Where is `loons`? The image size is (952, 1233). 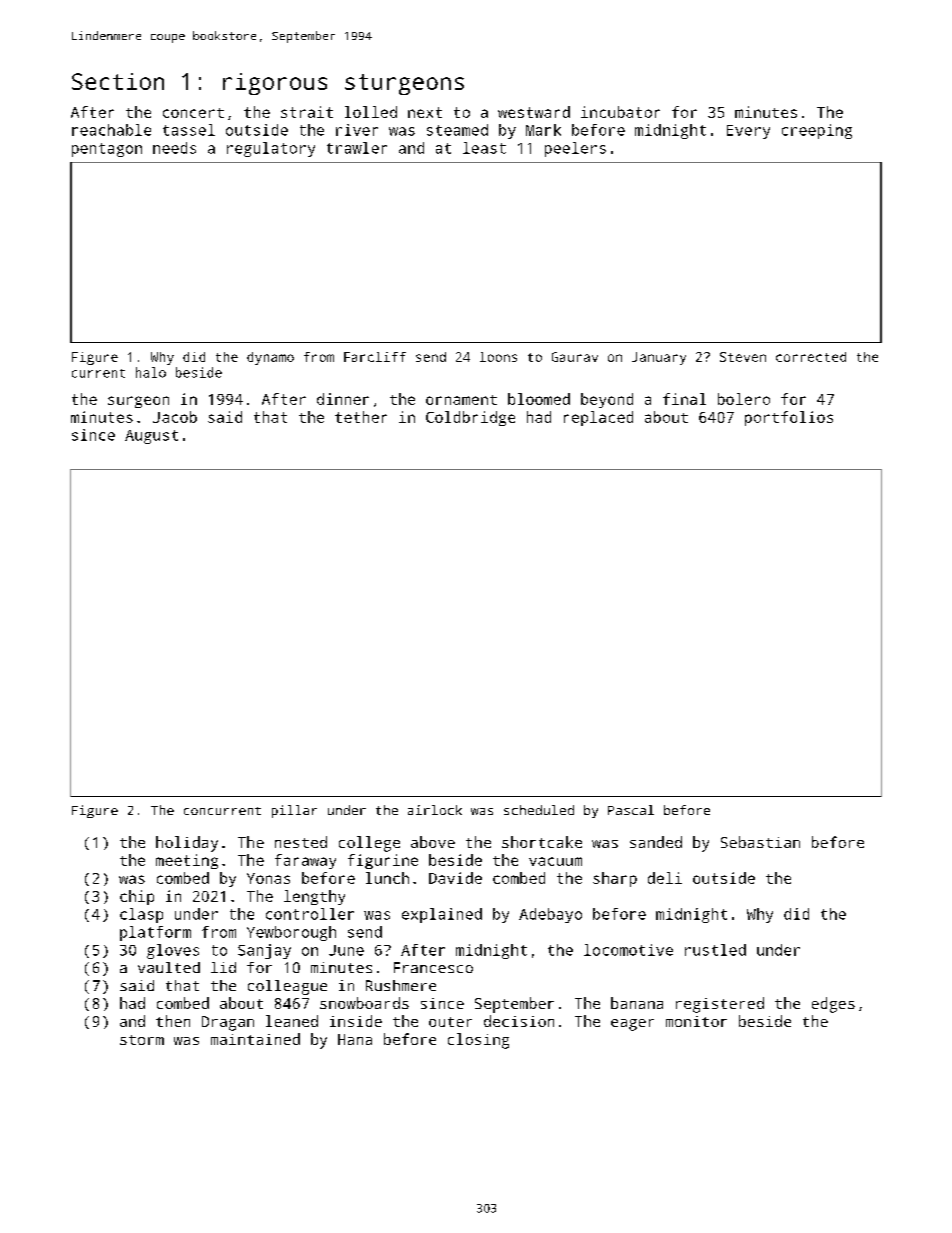 loons is located at coordinates (498, 357).
